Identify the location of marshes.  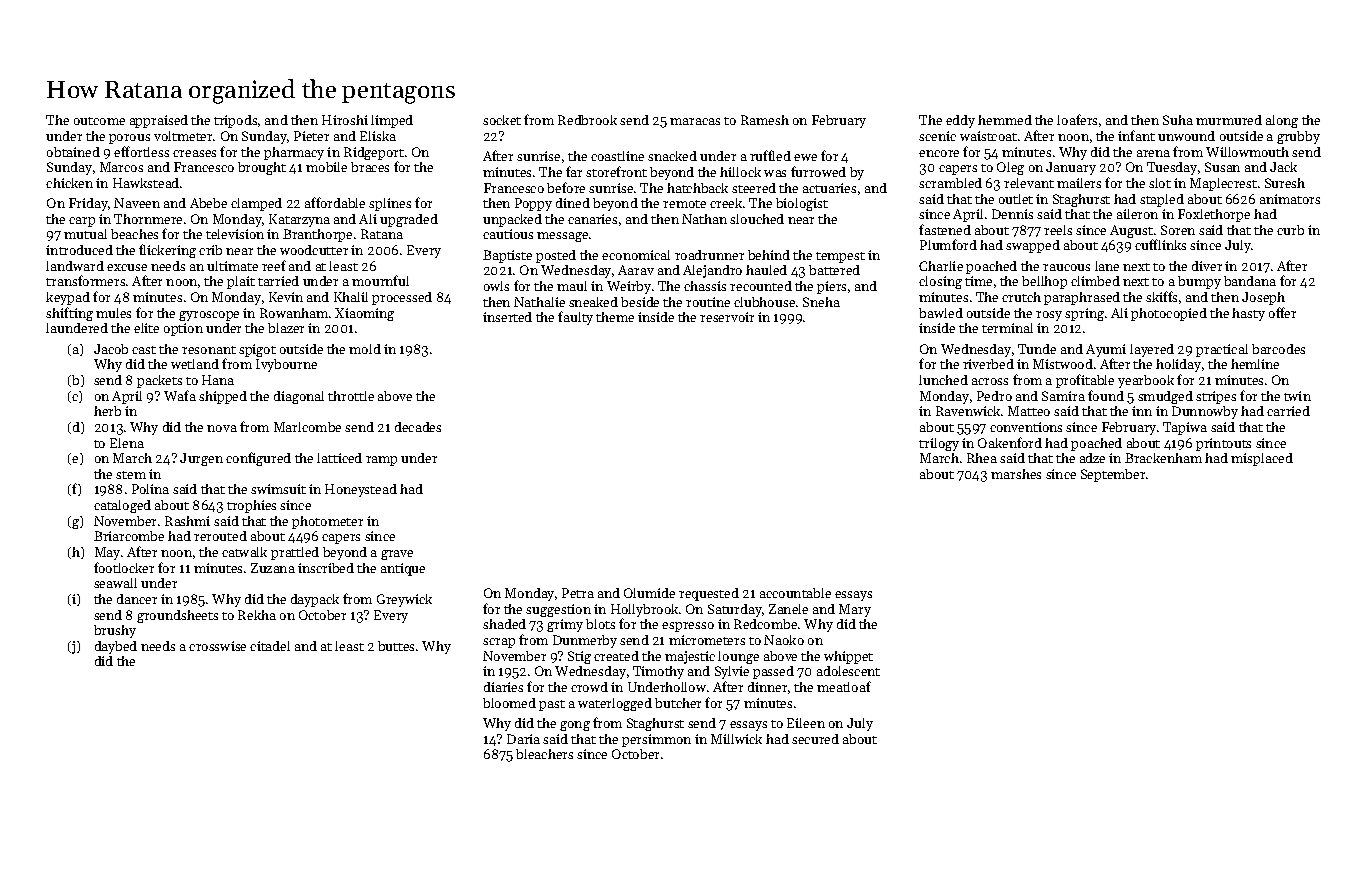
(1016, 474).
